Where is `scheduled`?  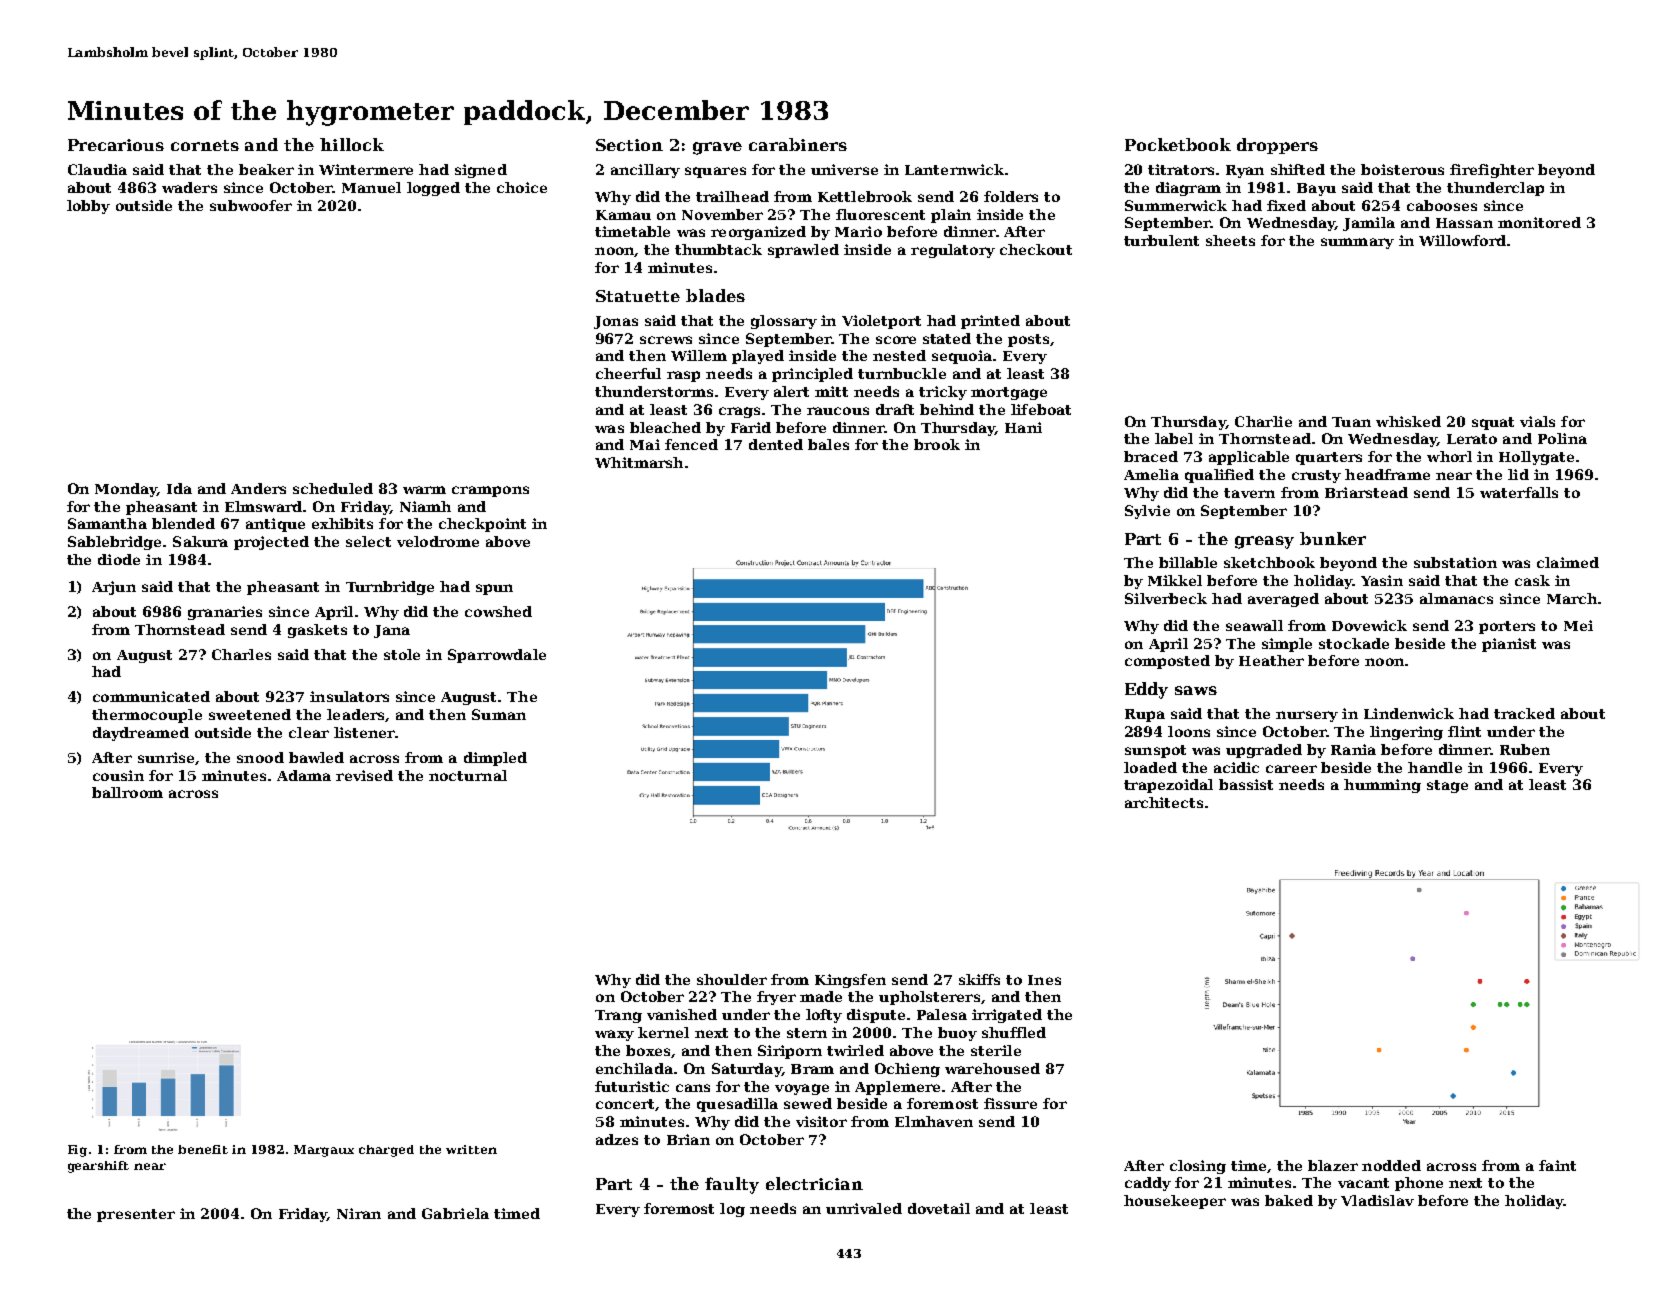
scheduled is located at coordinates (333, 488).
